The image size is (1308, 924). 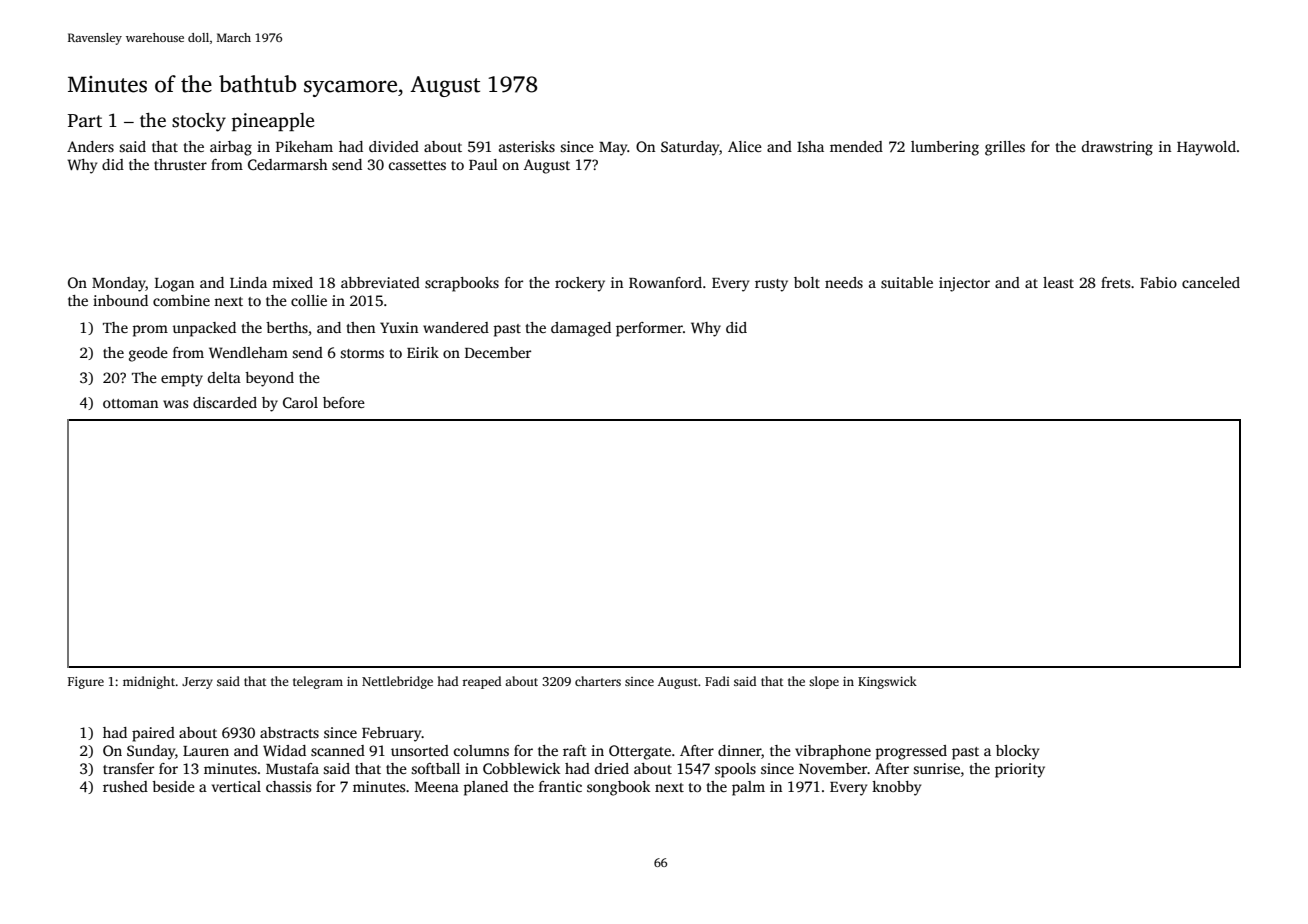 What do you see at coordinates (151, 752) in the screenshot?
I see `Sunday` at bounding box center [151, 752].
